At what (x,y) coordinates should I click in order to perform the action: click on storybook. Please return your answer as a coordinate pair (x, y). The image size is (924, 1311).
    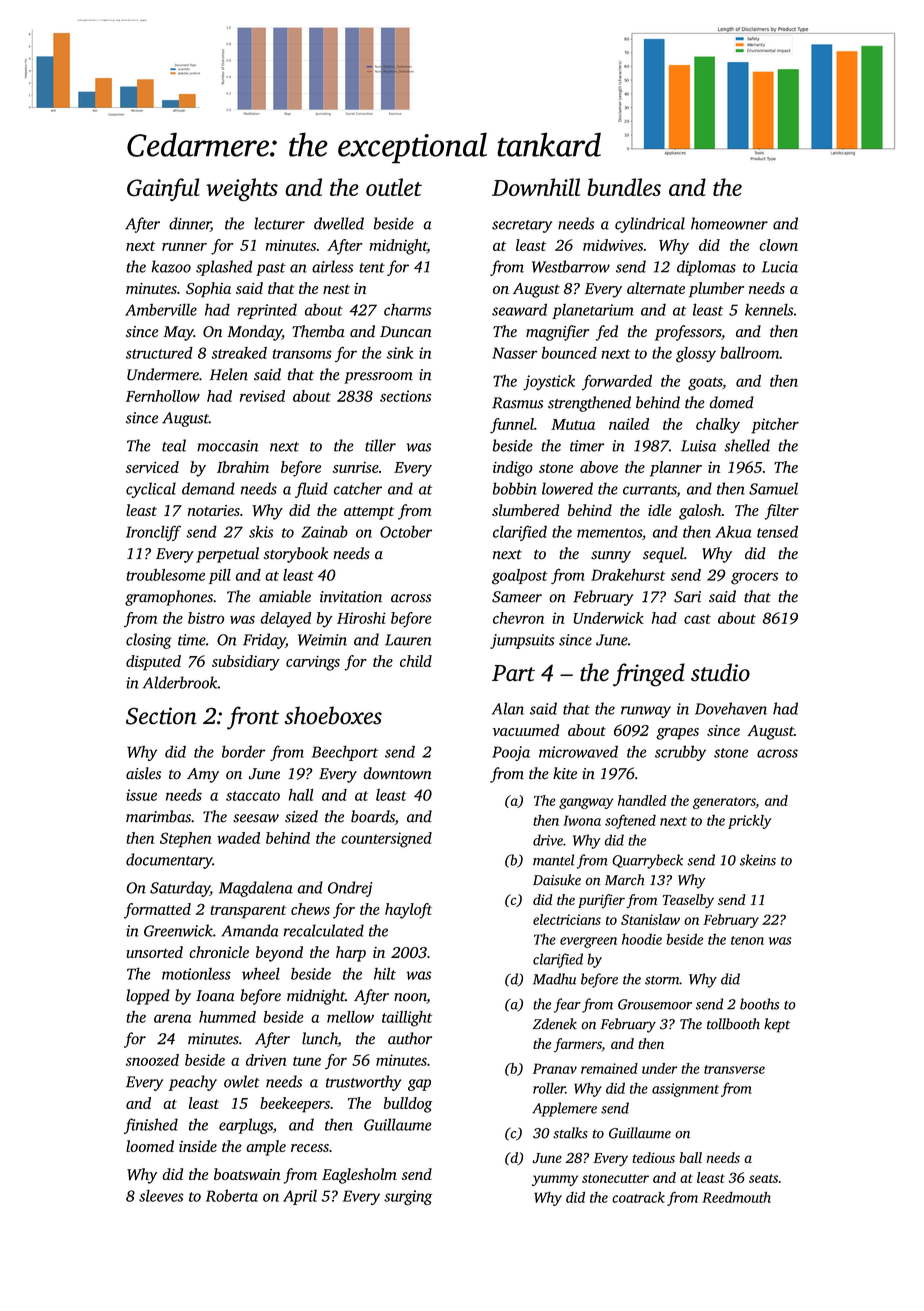
    Looking at the image, I should click on (296, 555).
